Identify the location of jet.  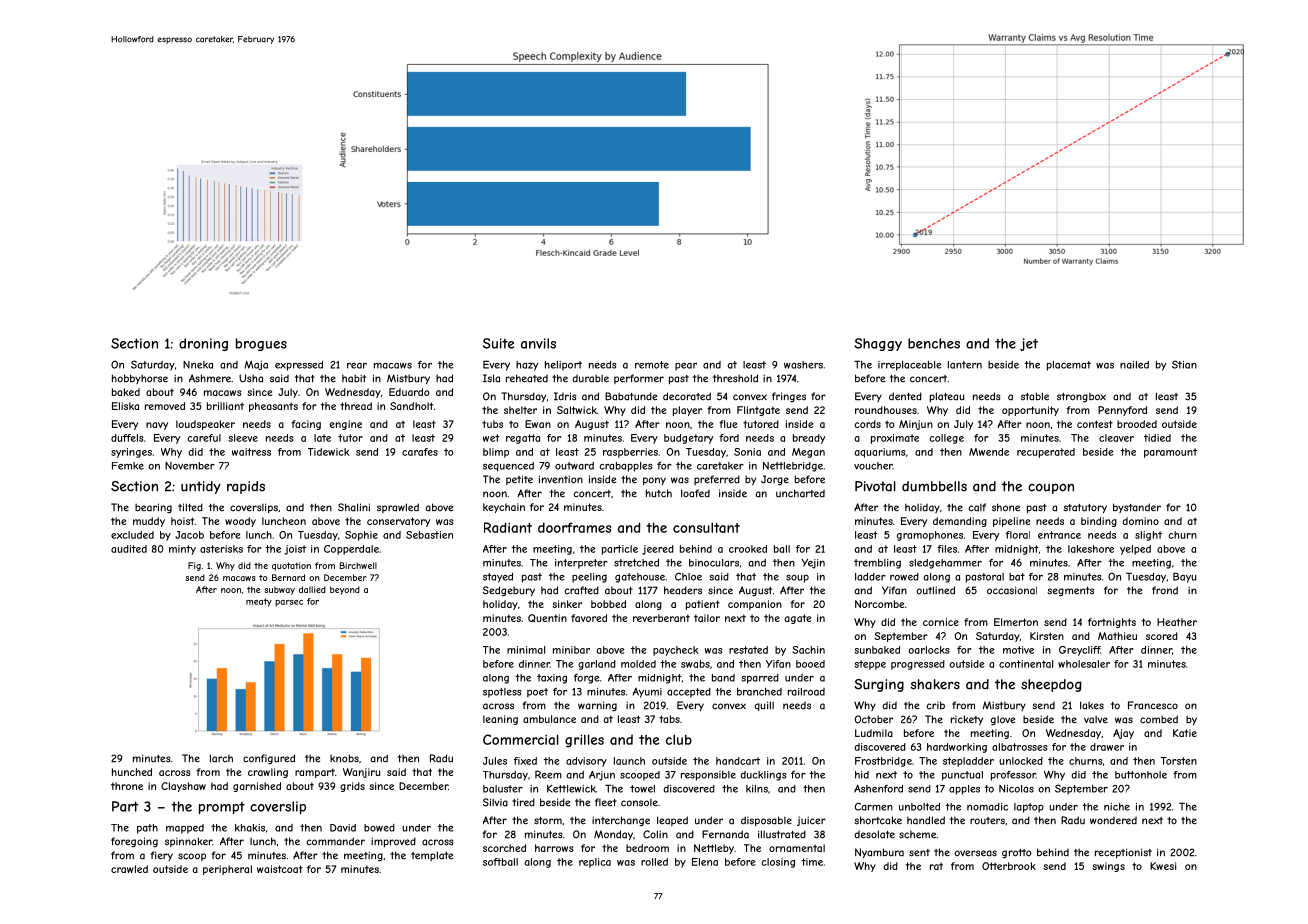
(1029, 344).
